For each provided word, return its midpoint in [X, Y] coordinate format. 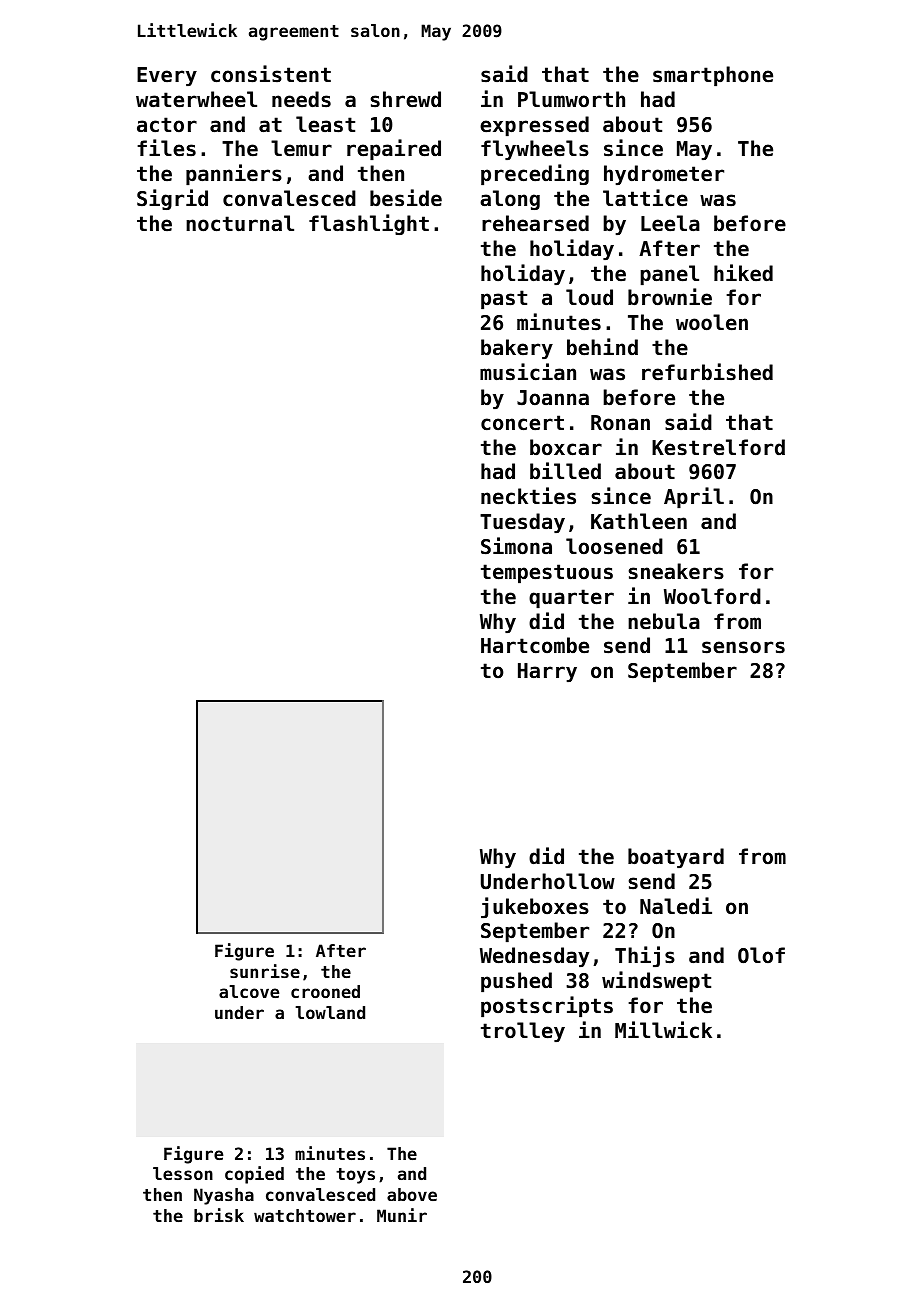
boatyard [676, 858]
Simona [516, 546]
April [694, 497]
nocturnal [240, 223]
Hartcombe [535, 645]
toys [355, 1176]
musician [528, 372]
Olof [761, 955]
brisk [219, 1215]
